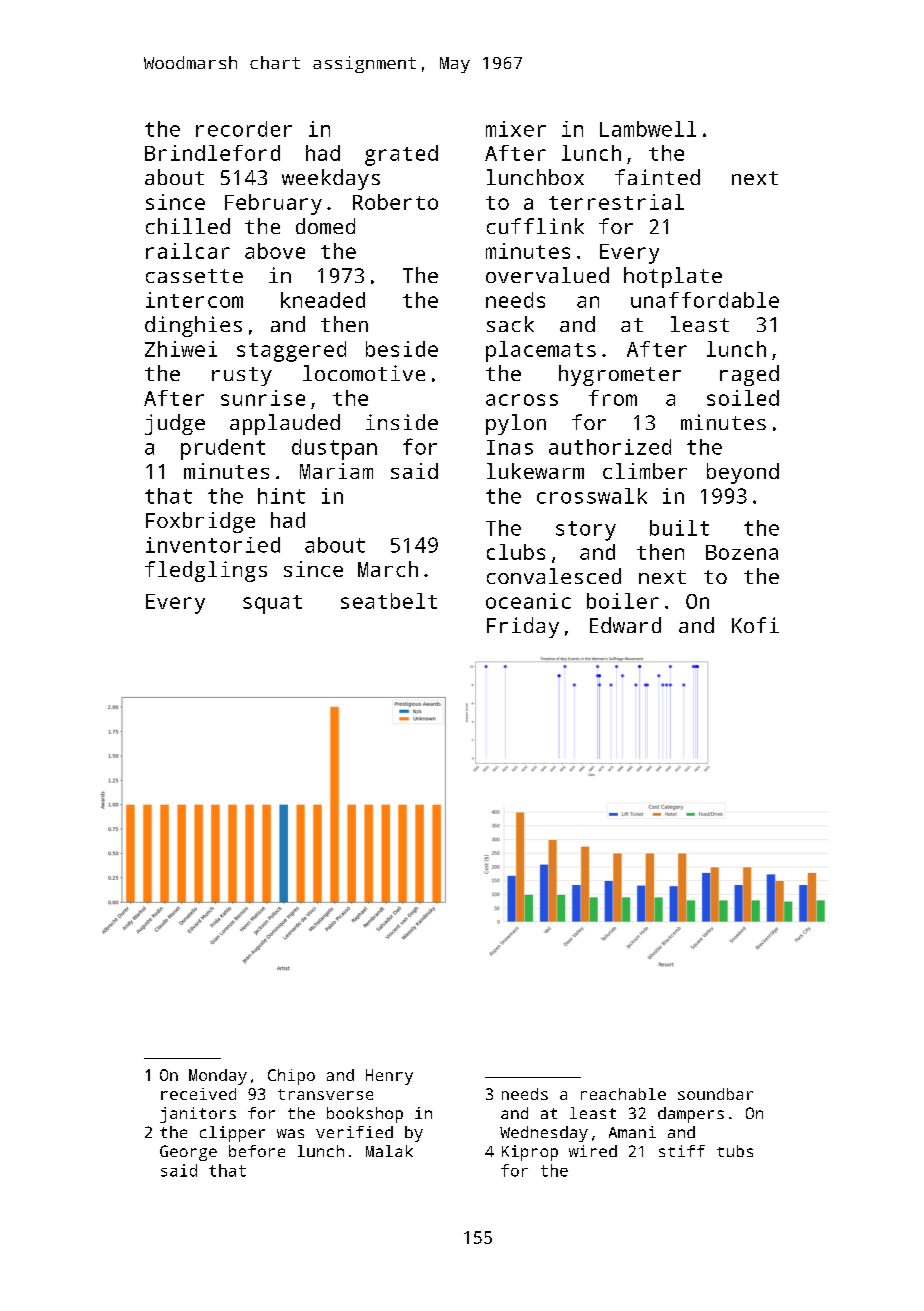  I want to click on Kiprop, so click(530, 1153).
